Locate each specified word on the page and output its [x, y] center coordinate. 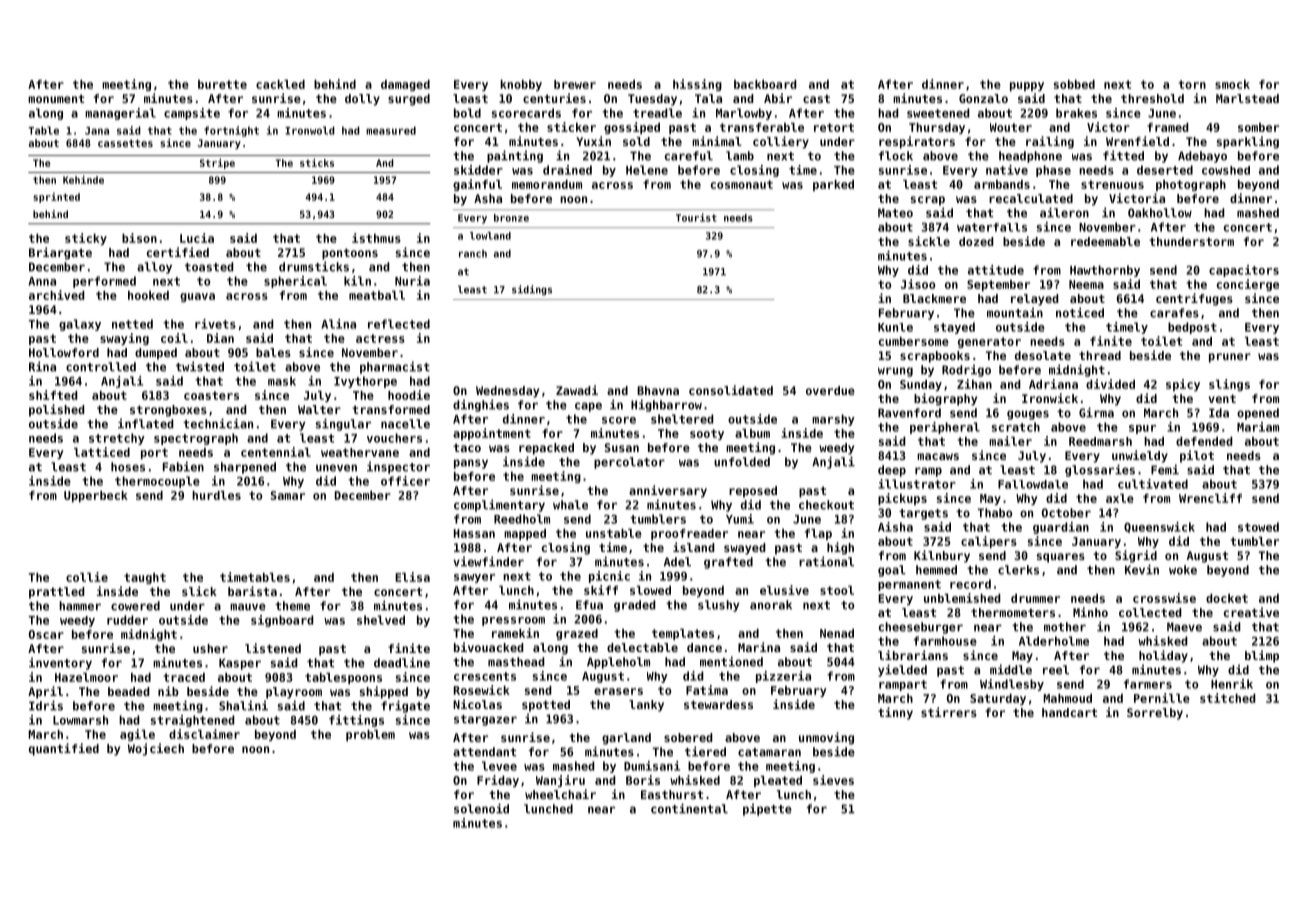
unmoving [826, 738]
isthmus [376, 238]
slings [1229, 385]
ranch [473, 254]
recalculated [1031, 198]
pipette [767, 809]
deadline [402, 662]
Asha [488, 198]
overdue [830, 390]
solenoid [481, 808]
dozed [976, 241]
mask [282, 381]
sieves [833, 780]
